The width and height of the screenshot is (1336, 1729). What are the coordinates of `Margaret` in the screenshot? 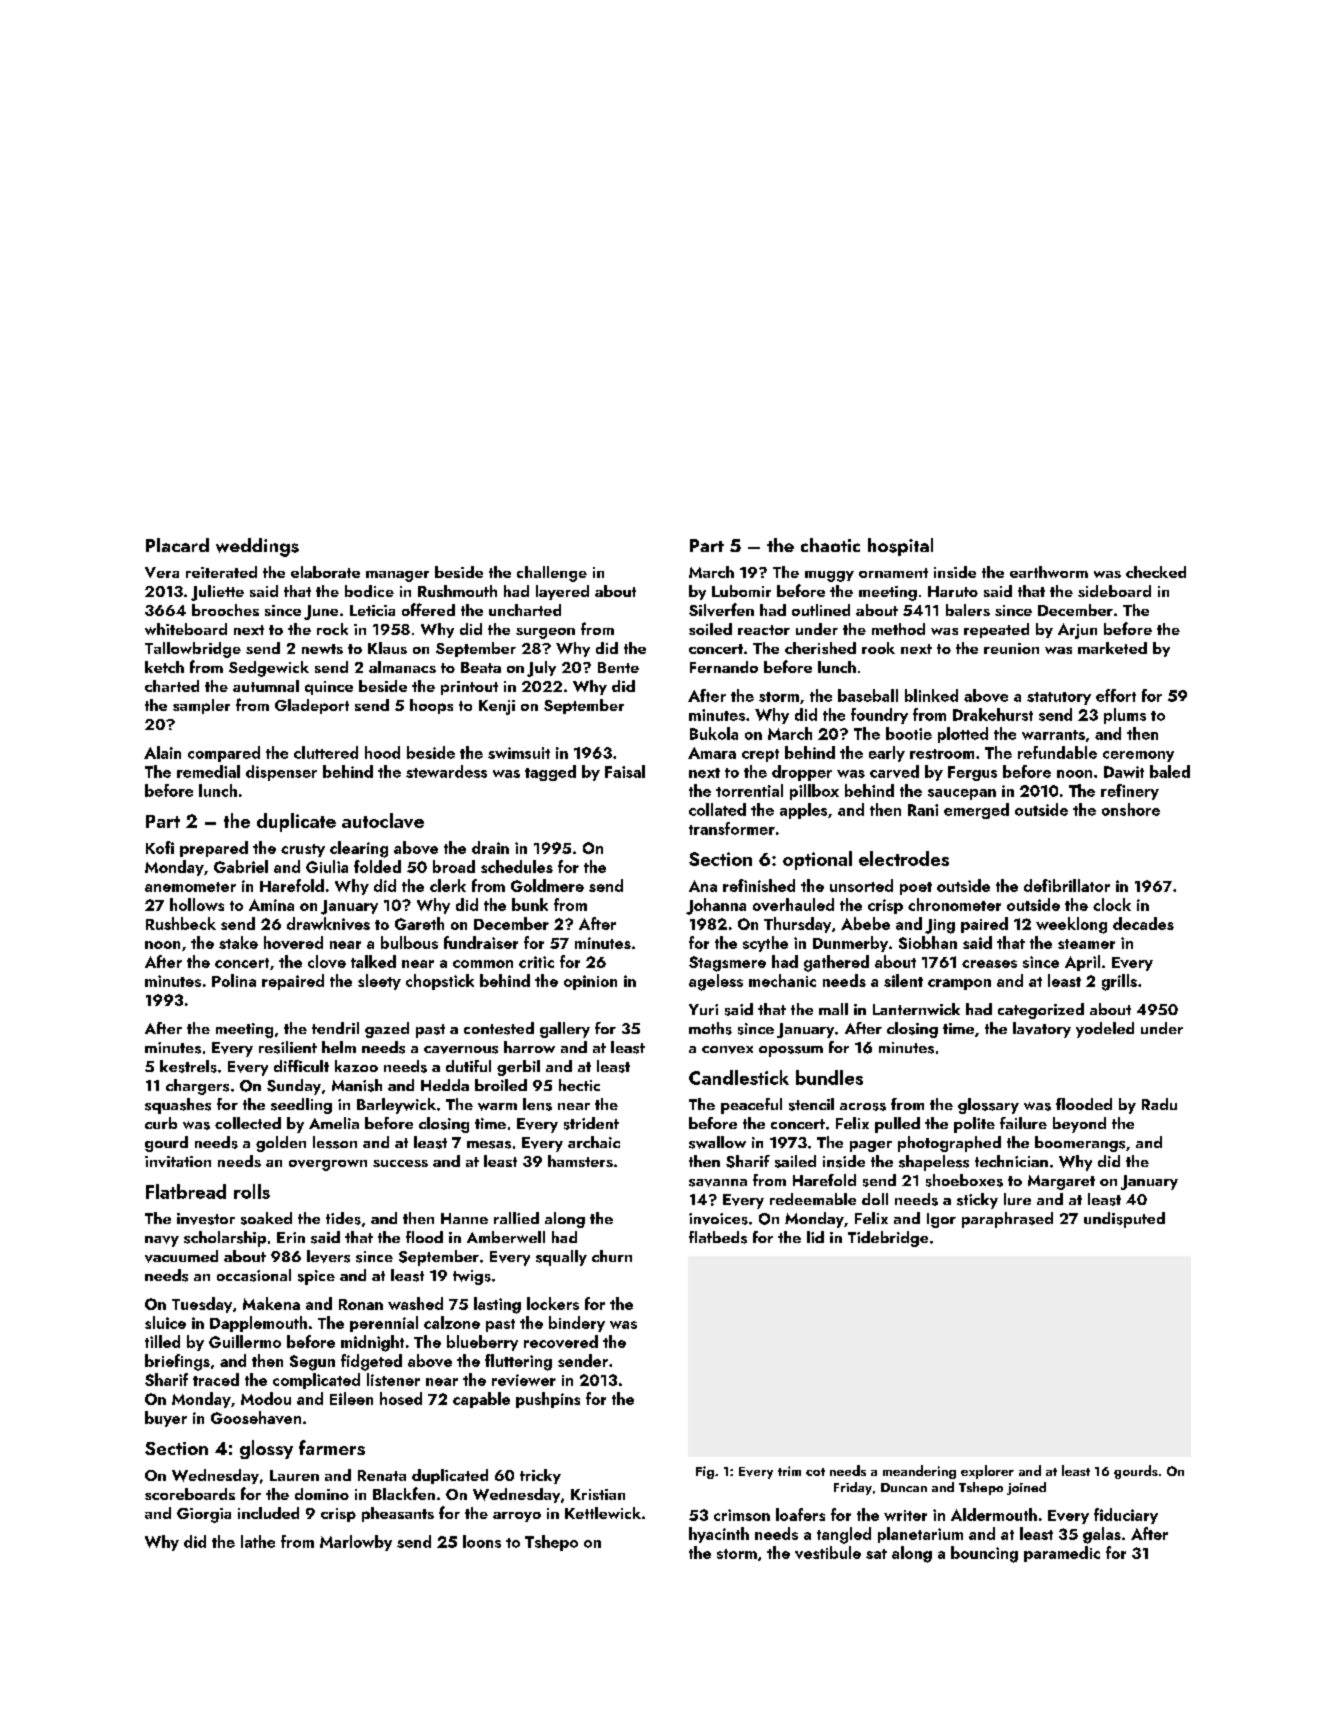 It's located at (1061, 1182).
